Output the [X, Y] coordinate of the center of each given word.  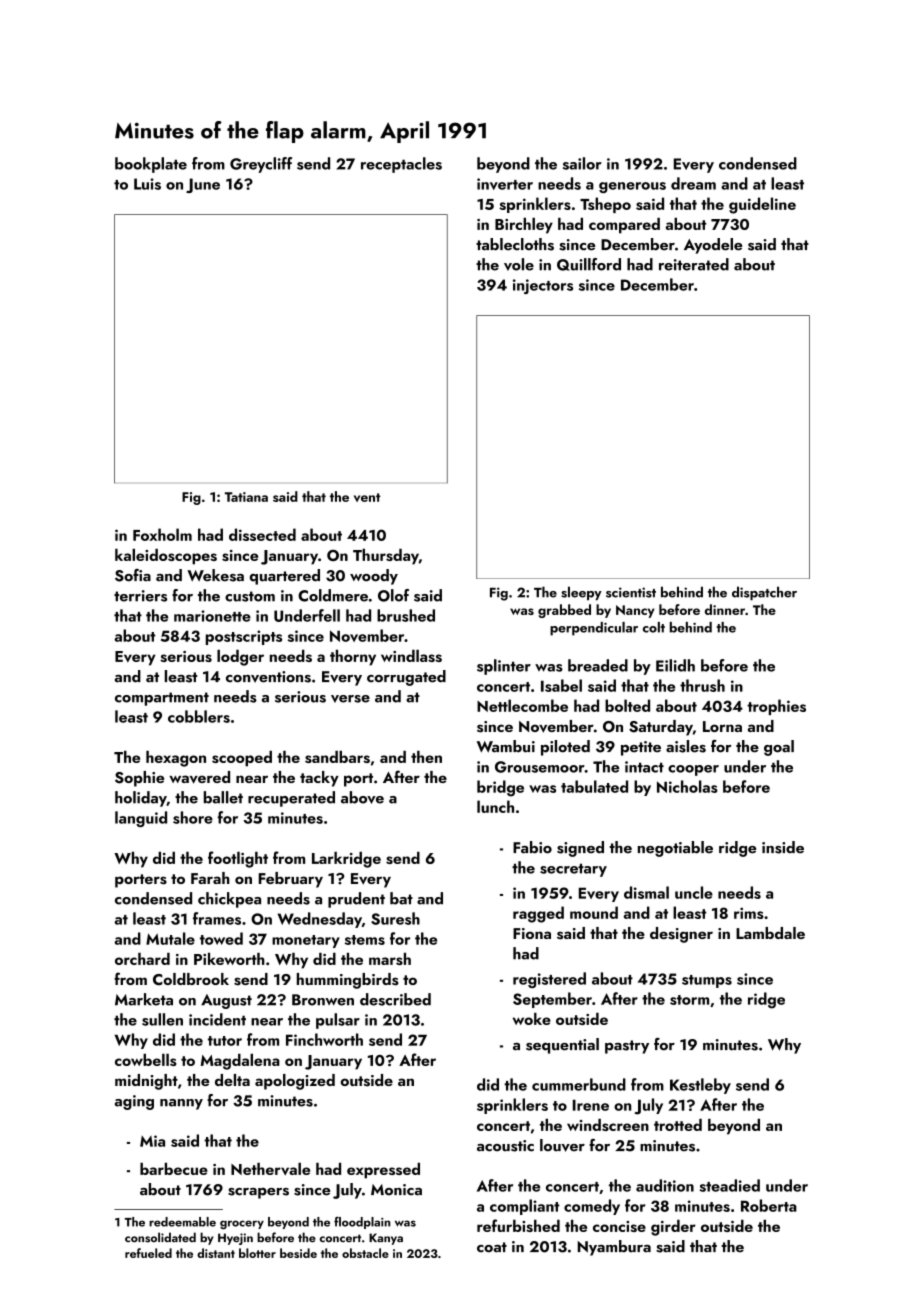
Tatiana [246, 497]
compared [624, 226]
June [203, 185]
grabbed [564, 611]
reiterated [694, 264]
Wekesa [215, 575]
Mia [152, 1141]
